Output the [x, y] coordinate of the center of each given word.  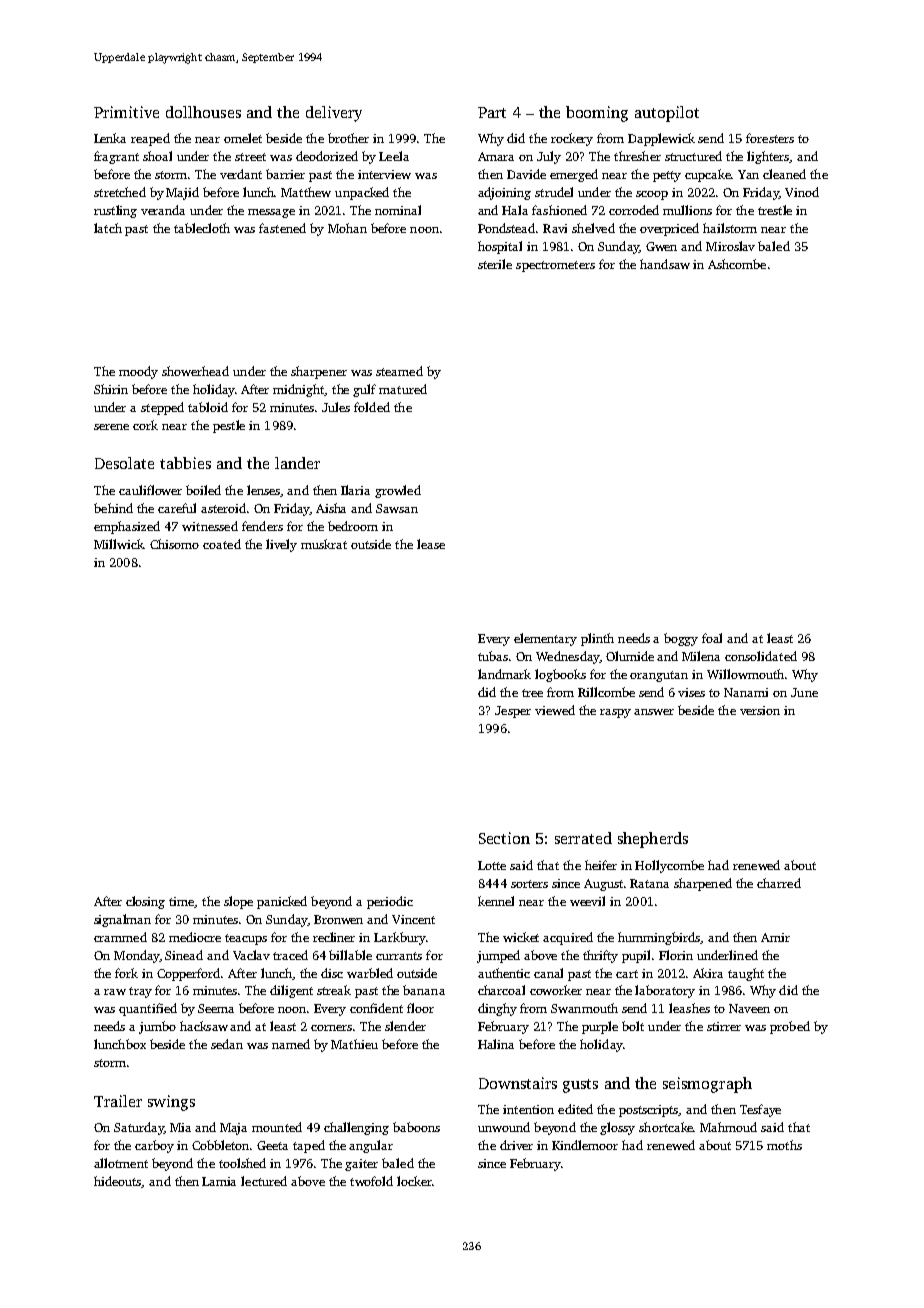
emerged [574, 175]
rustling [115, 211]
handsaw [665, 264]
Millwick [119, 544]
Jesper [513, 712]
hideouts [118, 1182]
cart [627, 974]
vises [691, 692]
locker [414, 1181]
